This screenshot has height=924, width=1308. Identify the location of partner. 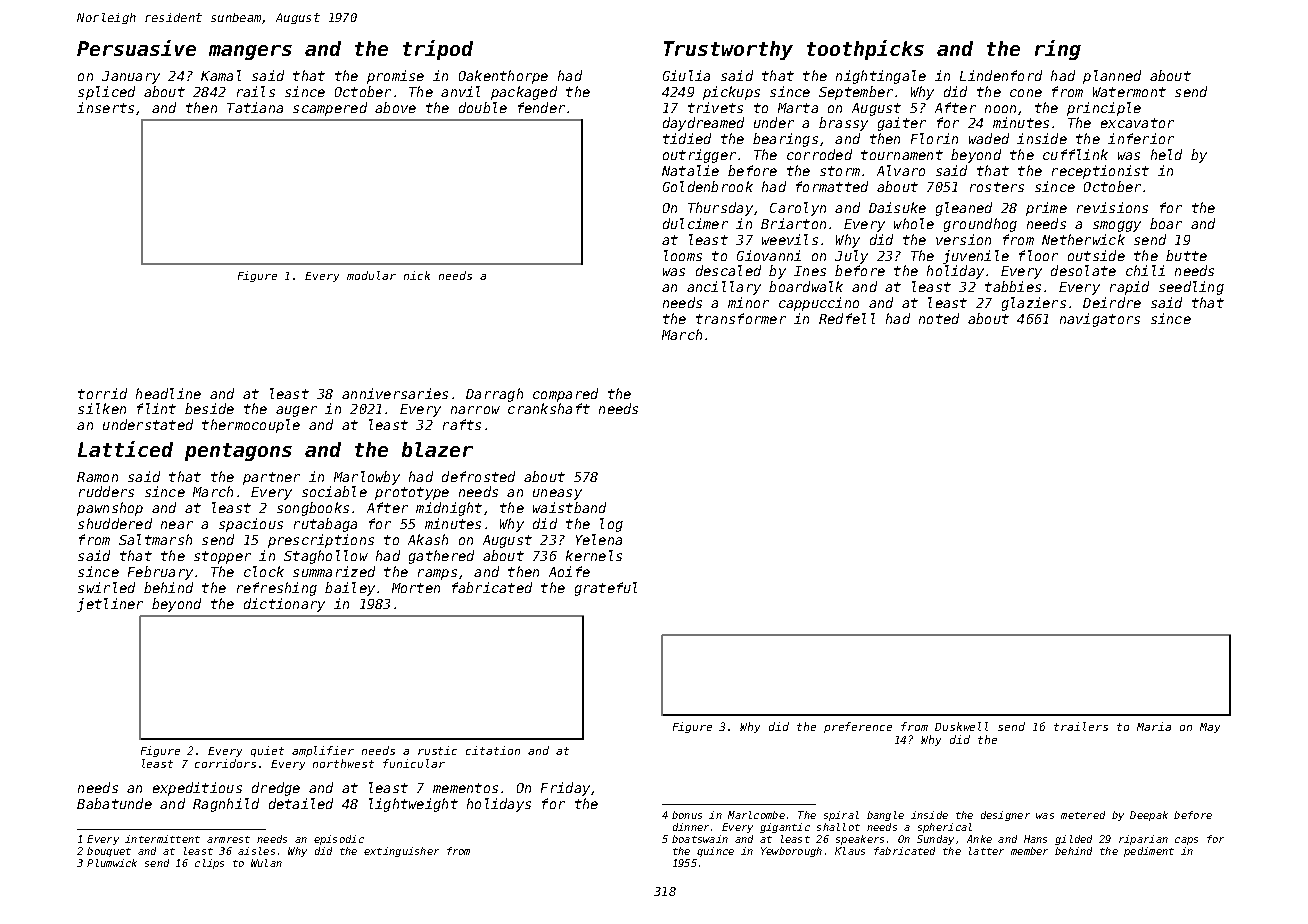
(271, 478).
